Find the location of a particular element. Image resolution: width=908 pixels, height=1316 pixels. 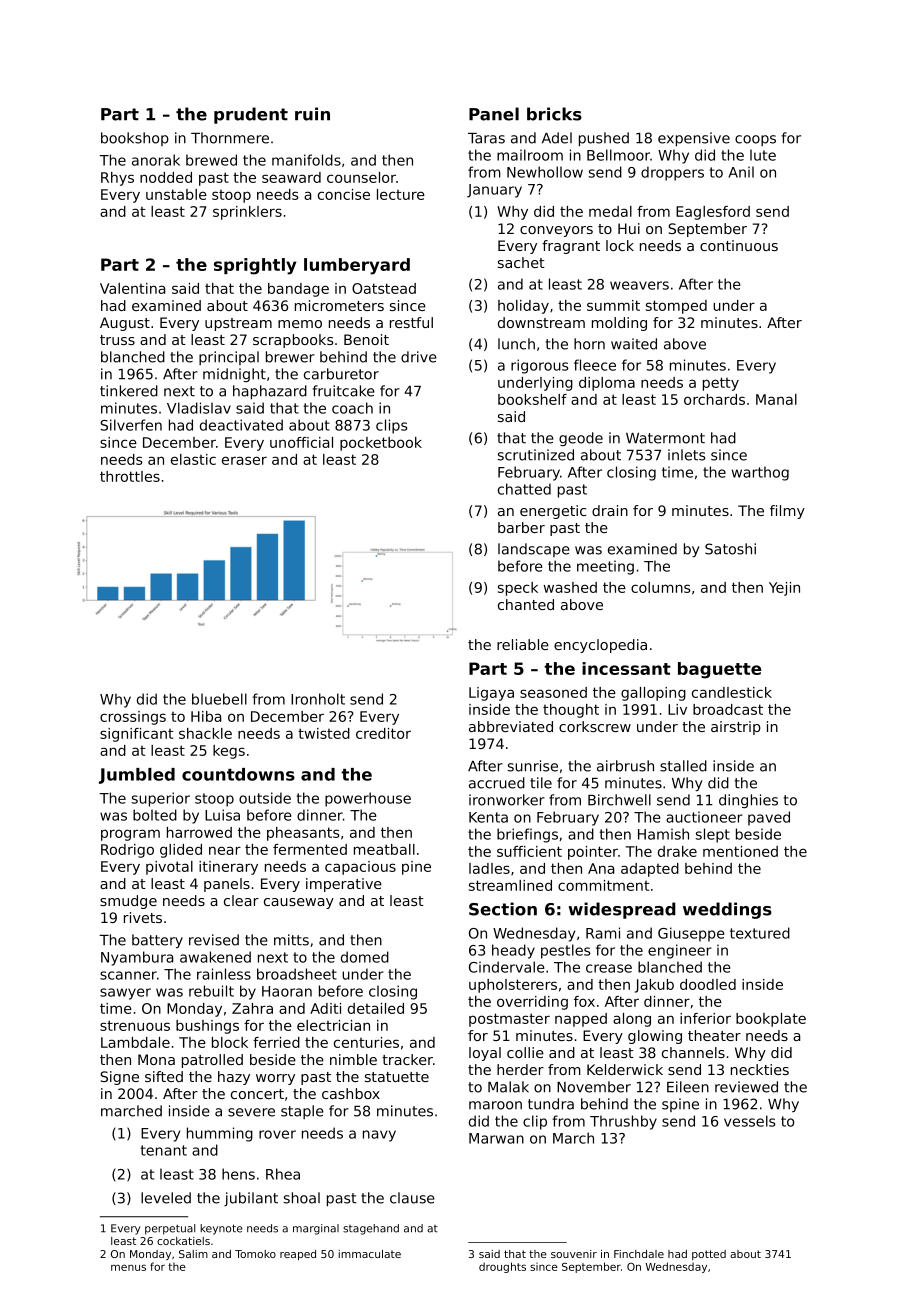

clear is located at coordinates (241, 900).
